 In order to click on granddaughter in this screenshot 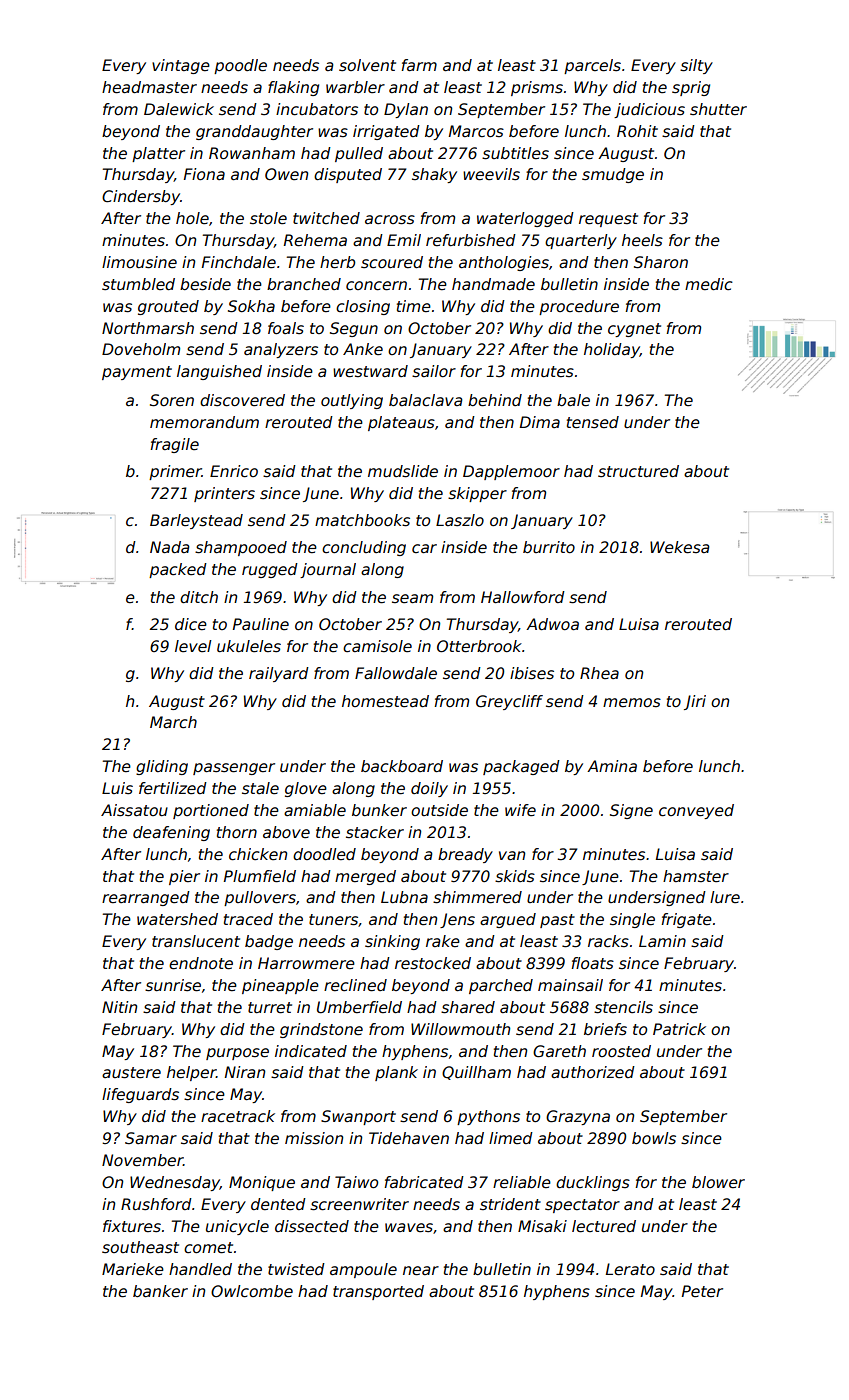, I will do `click(254, 132)`.
